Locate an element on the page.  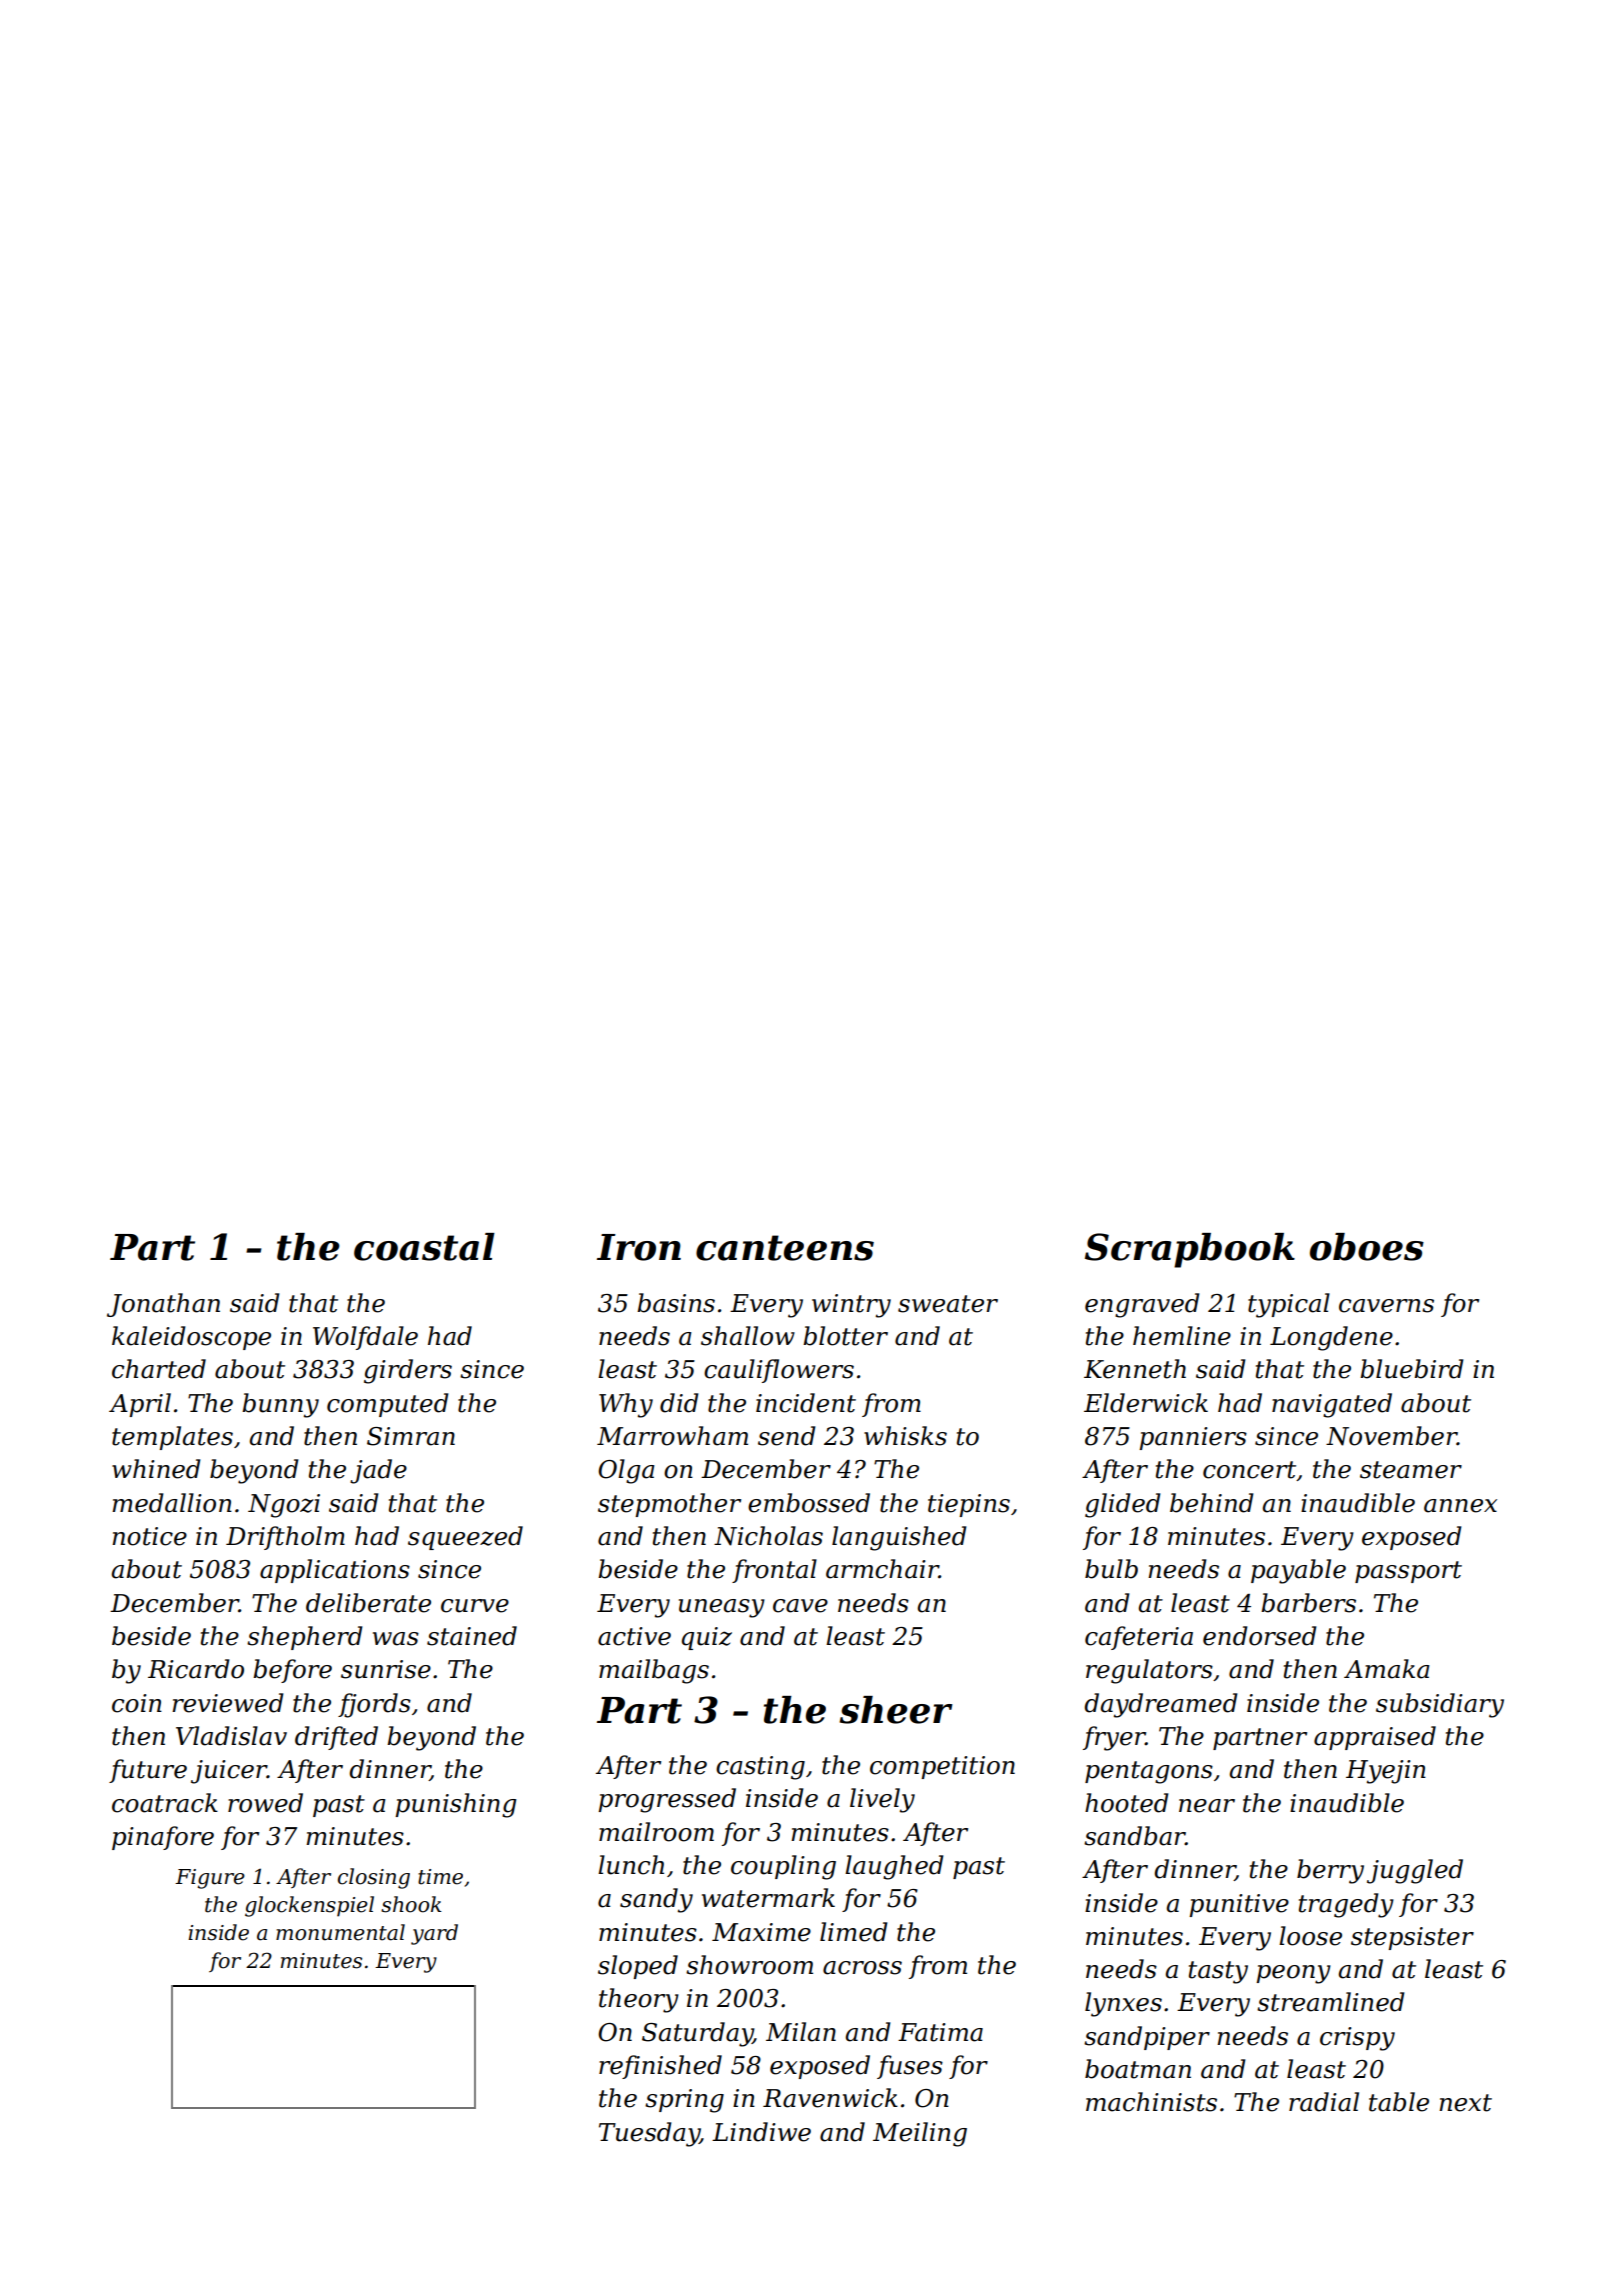
laughed is located at coordinates (894, 1867).
